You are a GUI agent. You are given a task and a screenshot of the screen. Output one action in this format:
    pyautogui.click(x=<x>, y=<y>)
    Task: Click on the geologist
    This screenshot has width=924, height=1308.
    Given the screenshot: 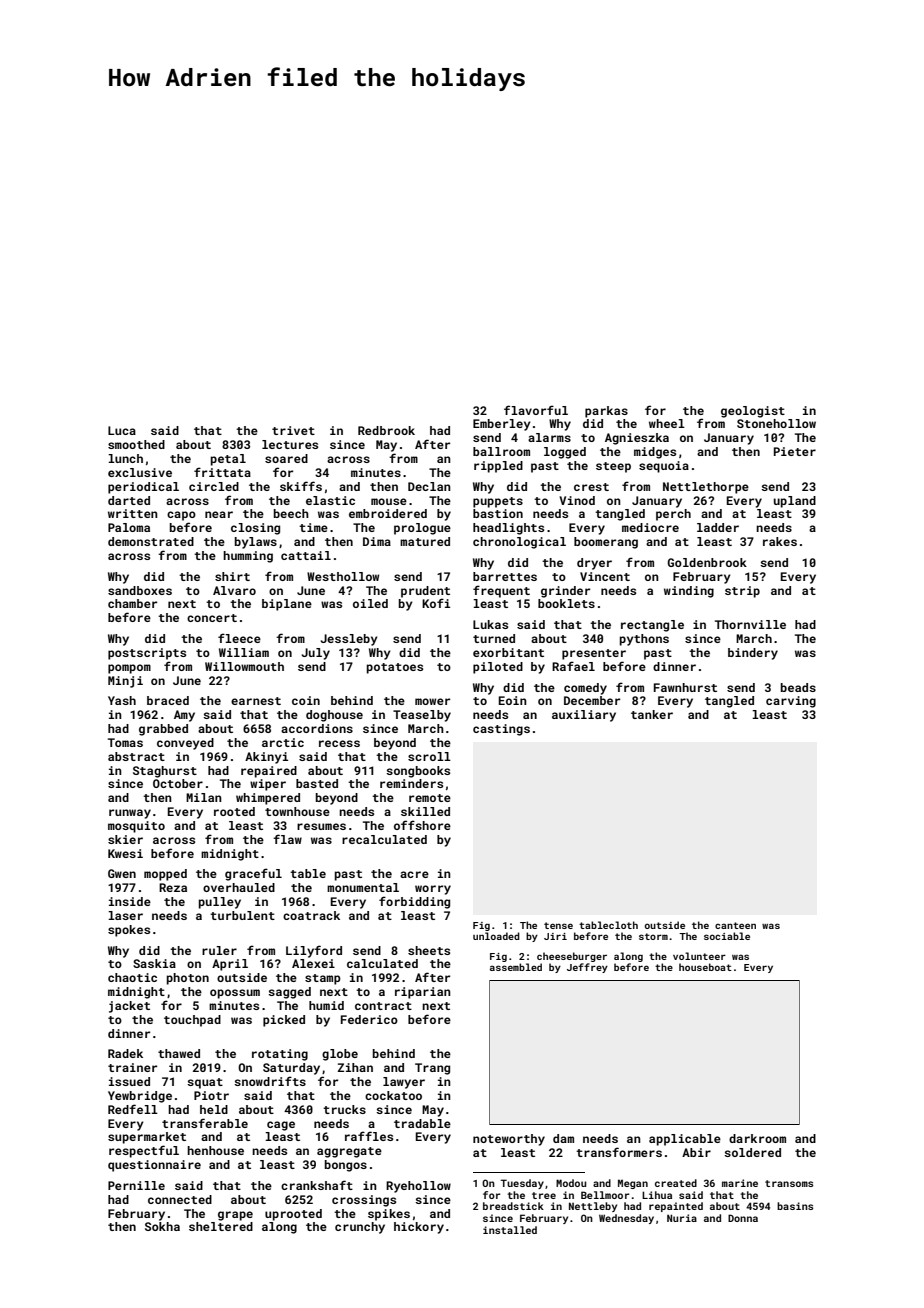 What is the action you would take?
    pyautogui.click(x=753, y=412)
